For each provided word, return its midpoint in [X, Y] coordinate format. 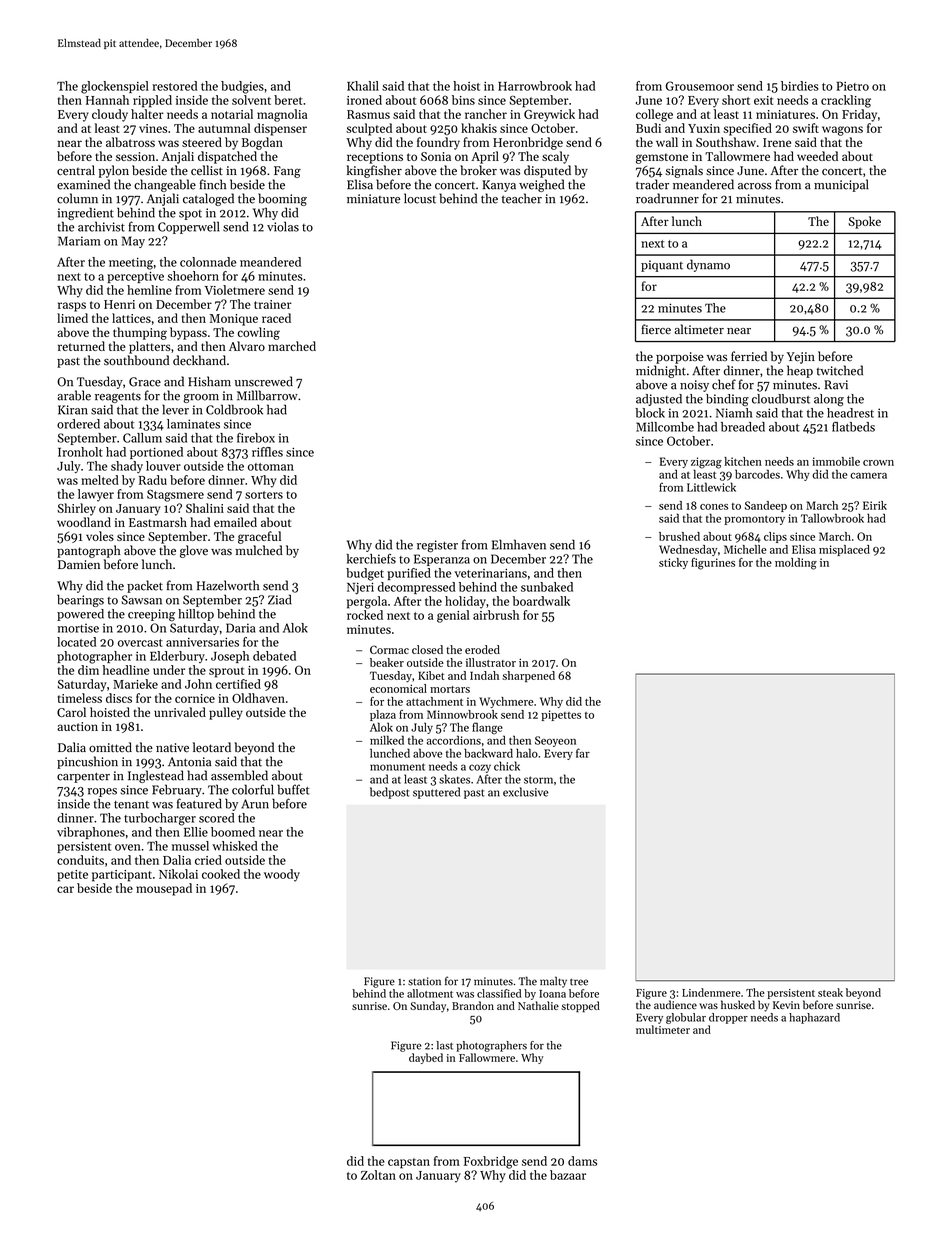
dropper [728, 1018]
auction [77, 726]
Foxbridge [491, 1162]
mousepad [164, 889]
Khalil [363, 86]
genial [453, 616]
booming [282, 199]
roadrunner [667, 198]
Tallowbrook [832, 518]
